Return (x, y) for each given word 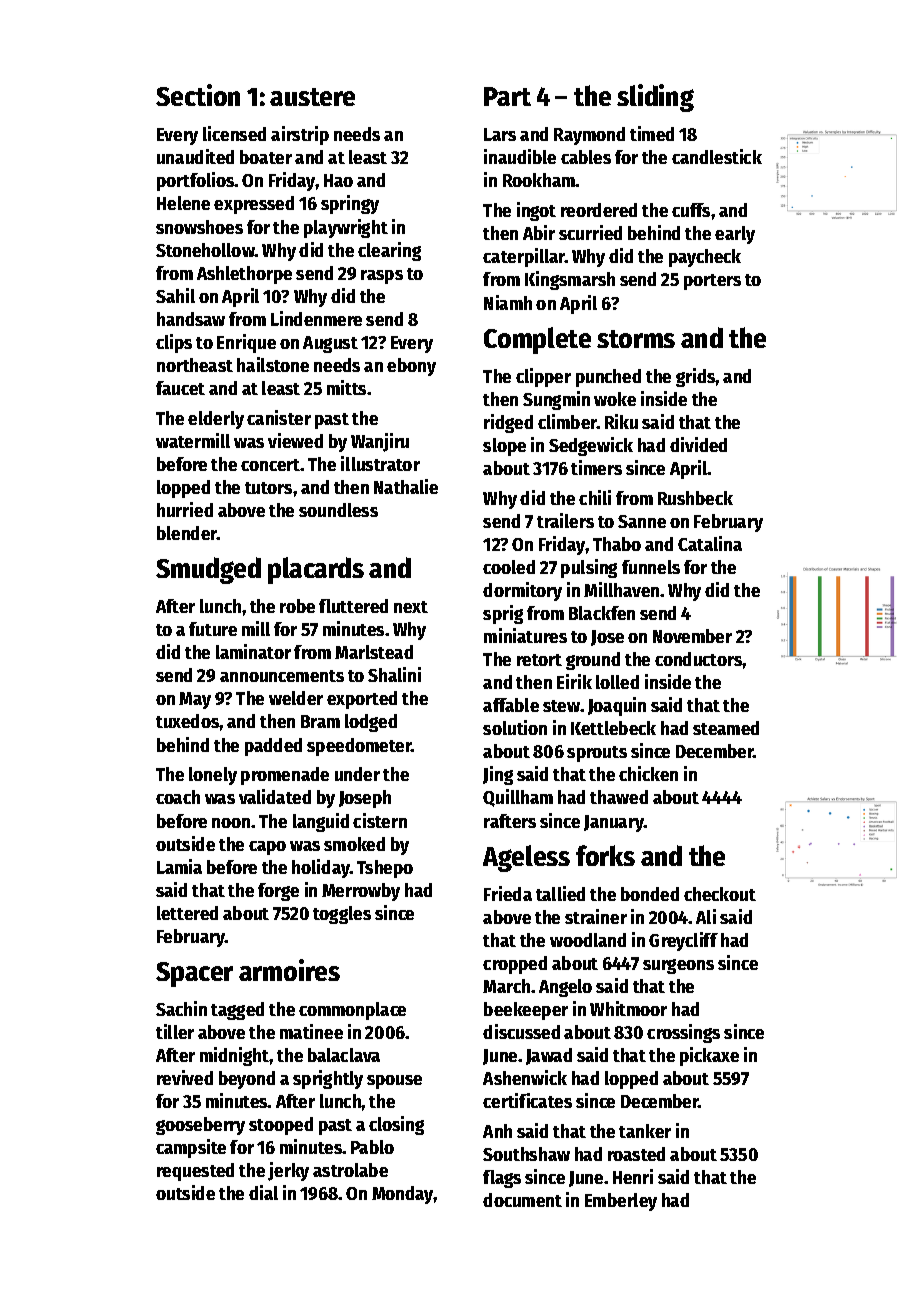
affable (511, 705)
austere (312, 97)
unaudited (195, 156)
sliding (655, 98)
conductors (698, 659)
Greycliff (683, 941)
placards (316, 570)
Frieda (508, 893)
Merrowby (361, 892)
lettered (187, 913)
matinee (311, 1031)
